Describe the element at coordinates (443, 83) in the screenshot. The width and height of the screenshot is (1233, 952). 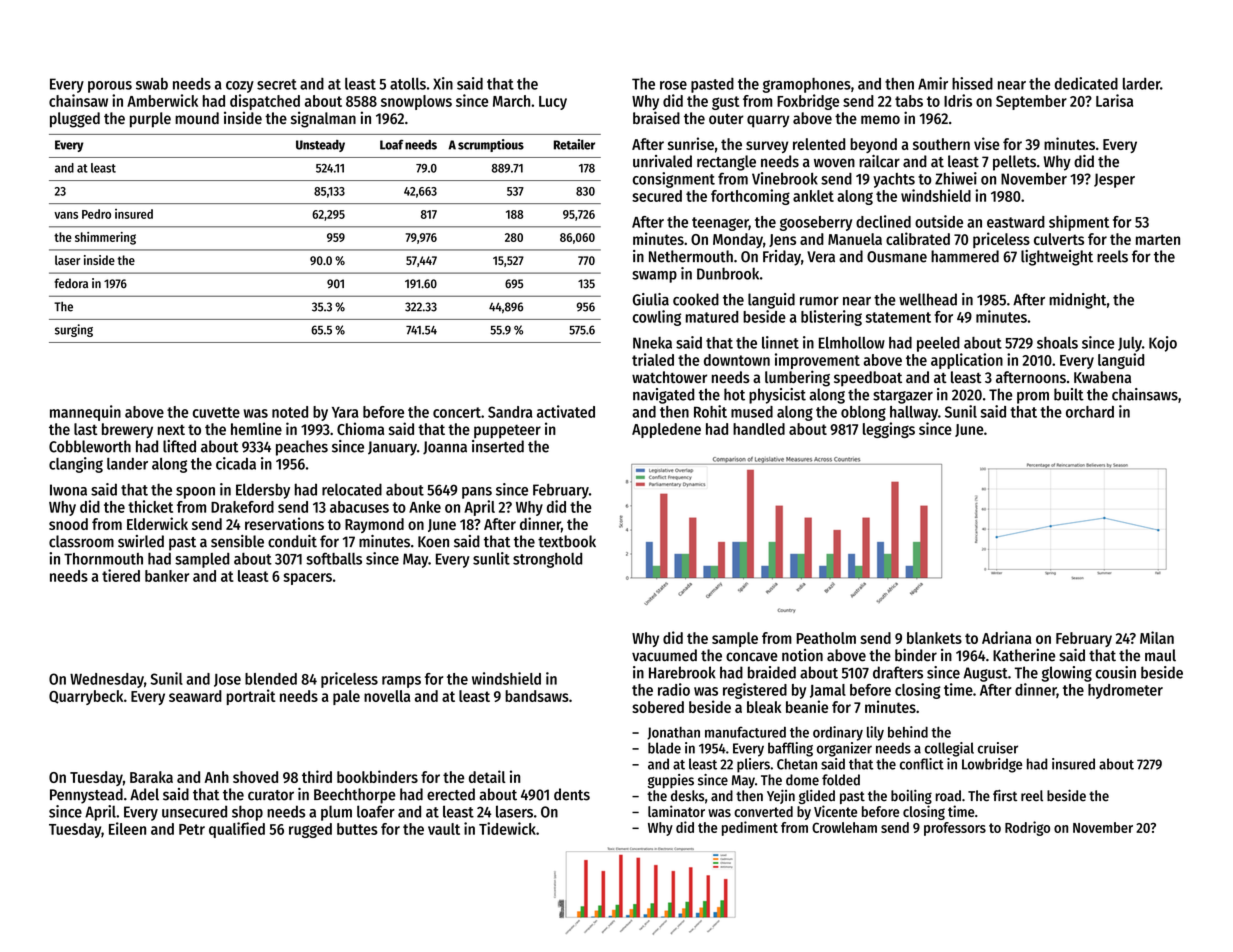
I see `Xin` at that location.
